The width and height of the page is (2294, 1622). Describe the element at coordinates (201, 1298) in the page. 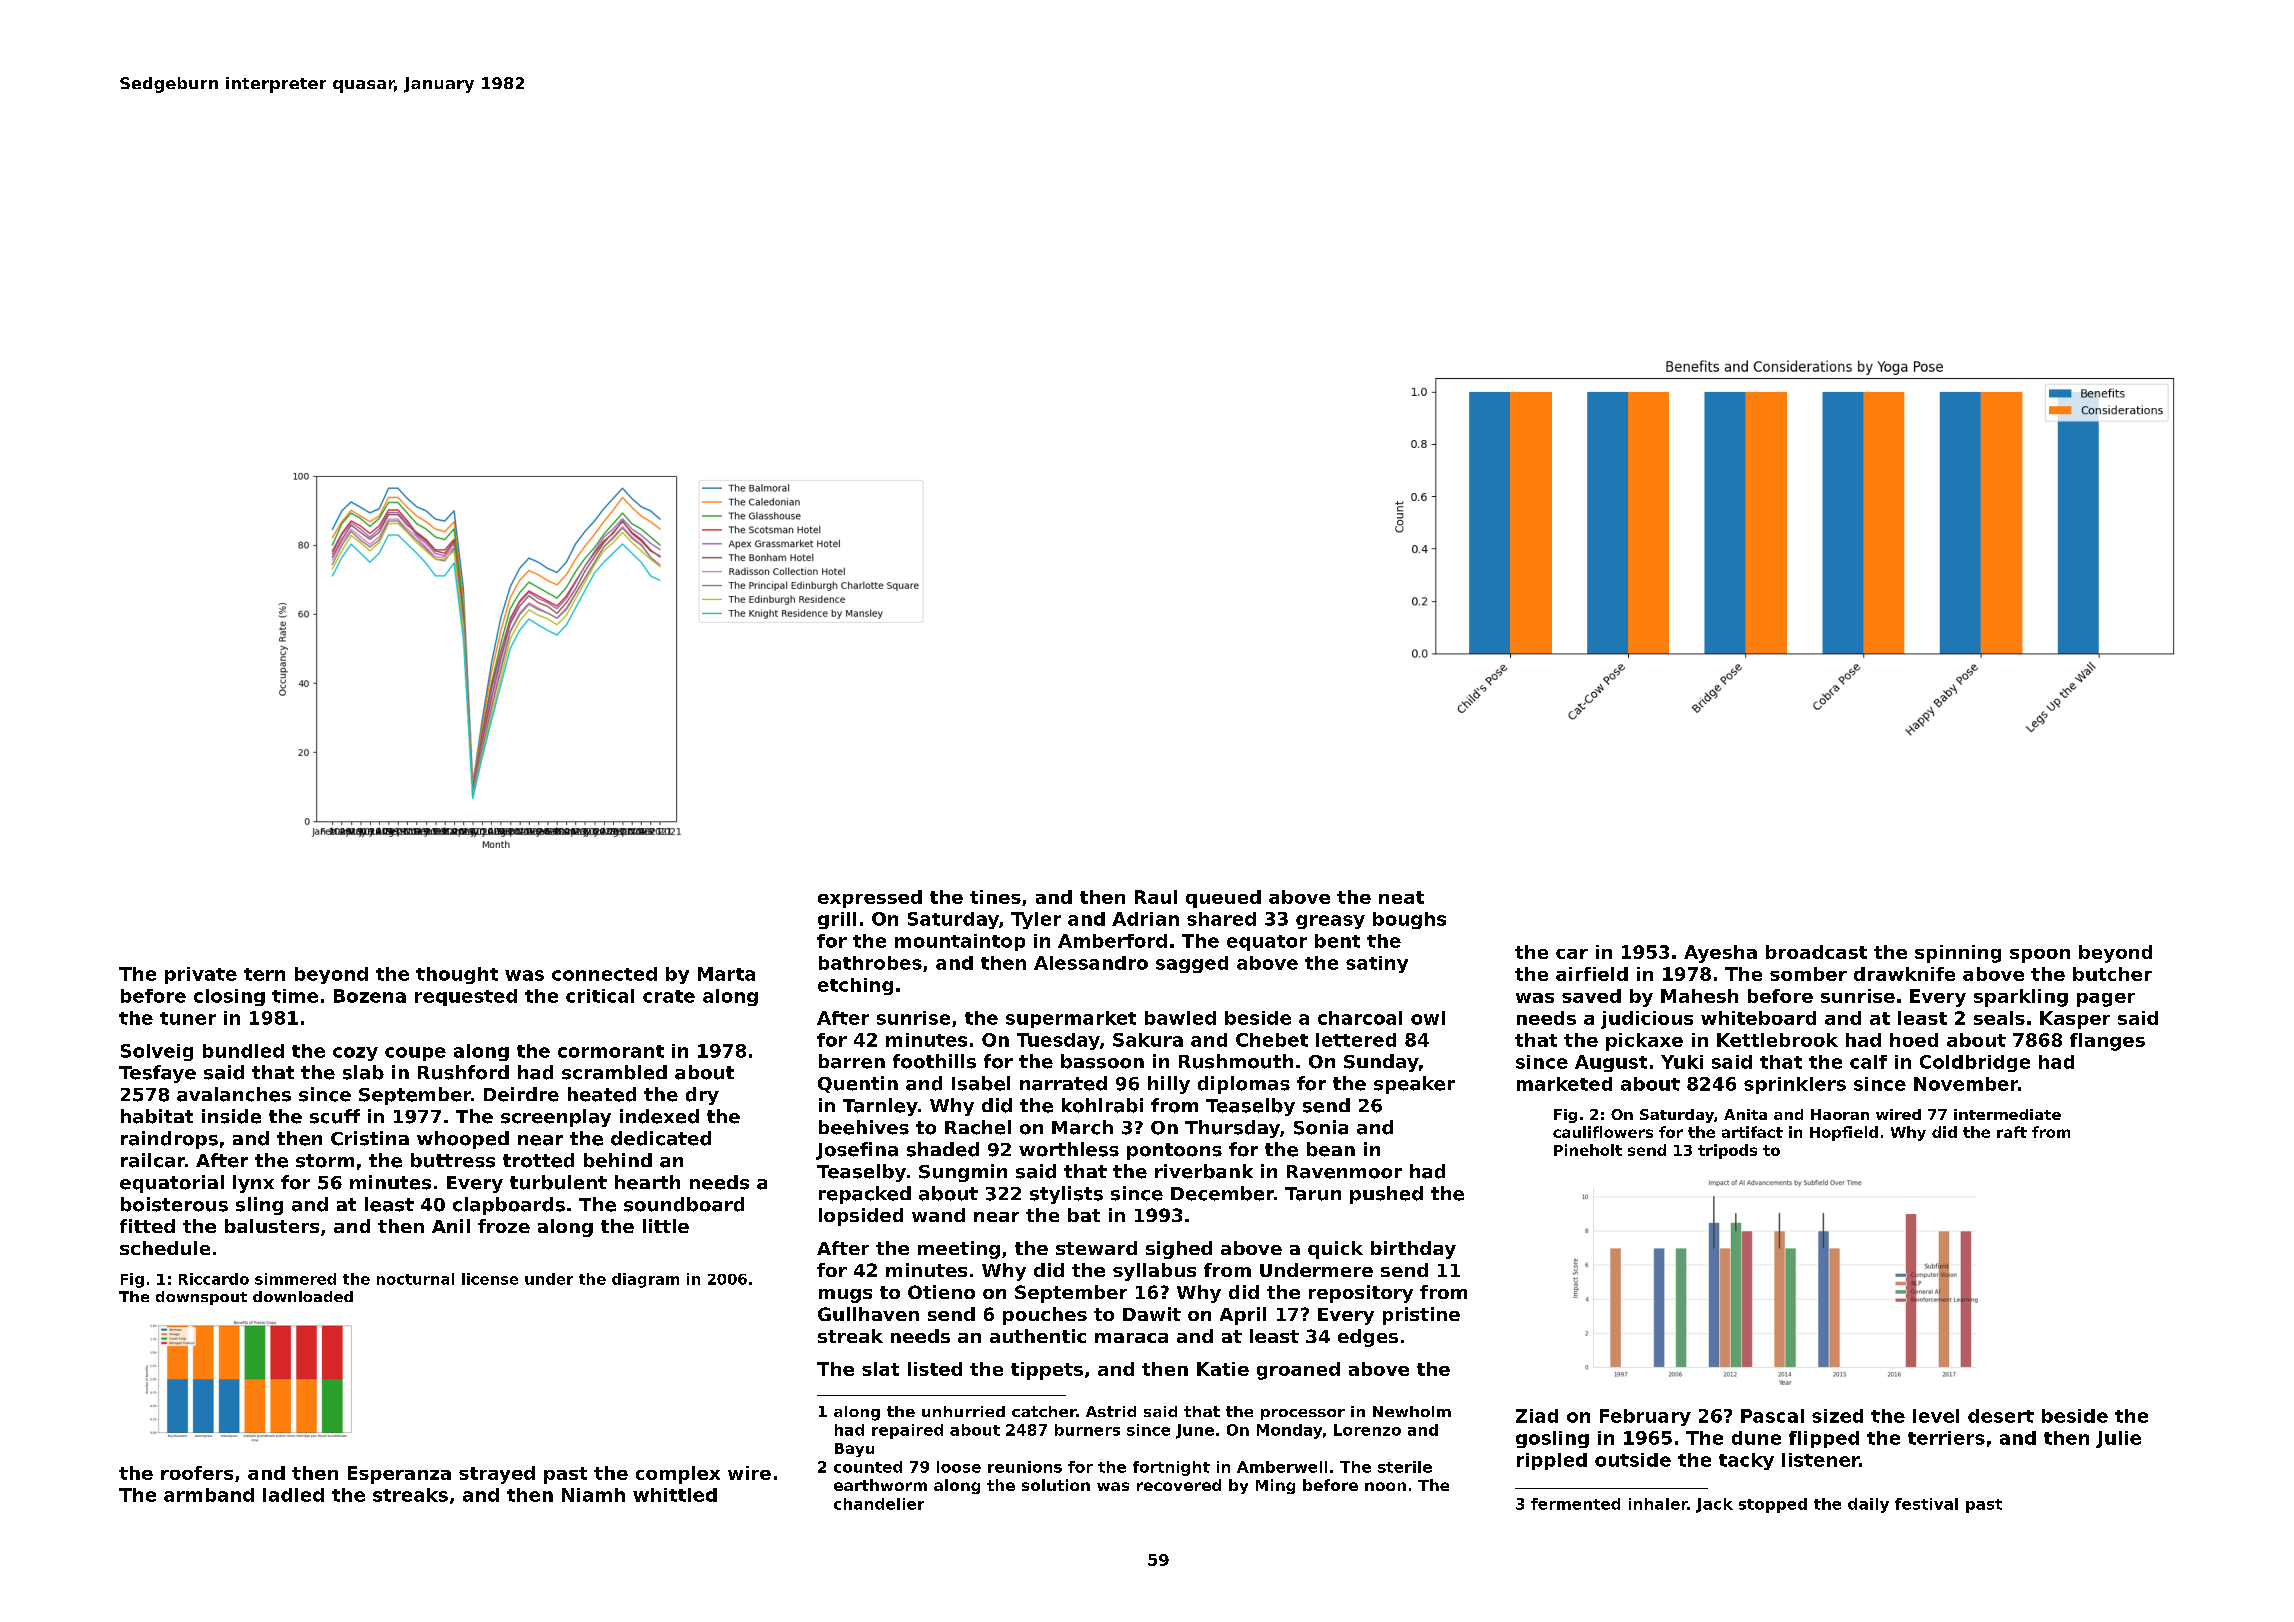

I see `downspout` at that location.
